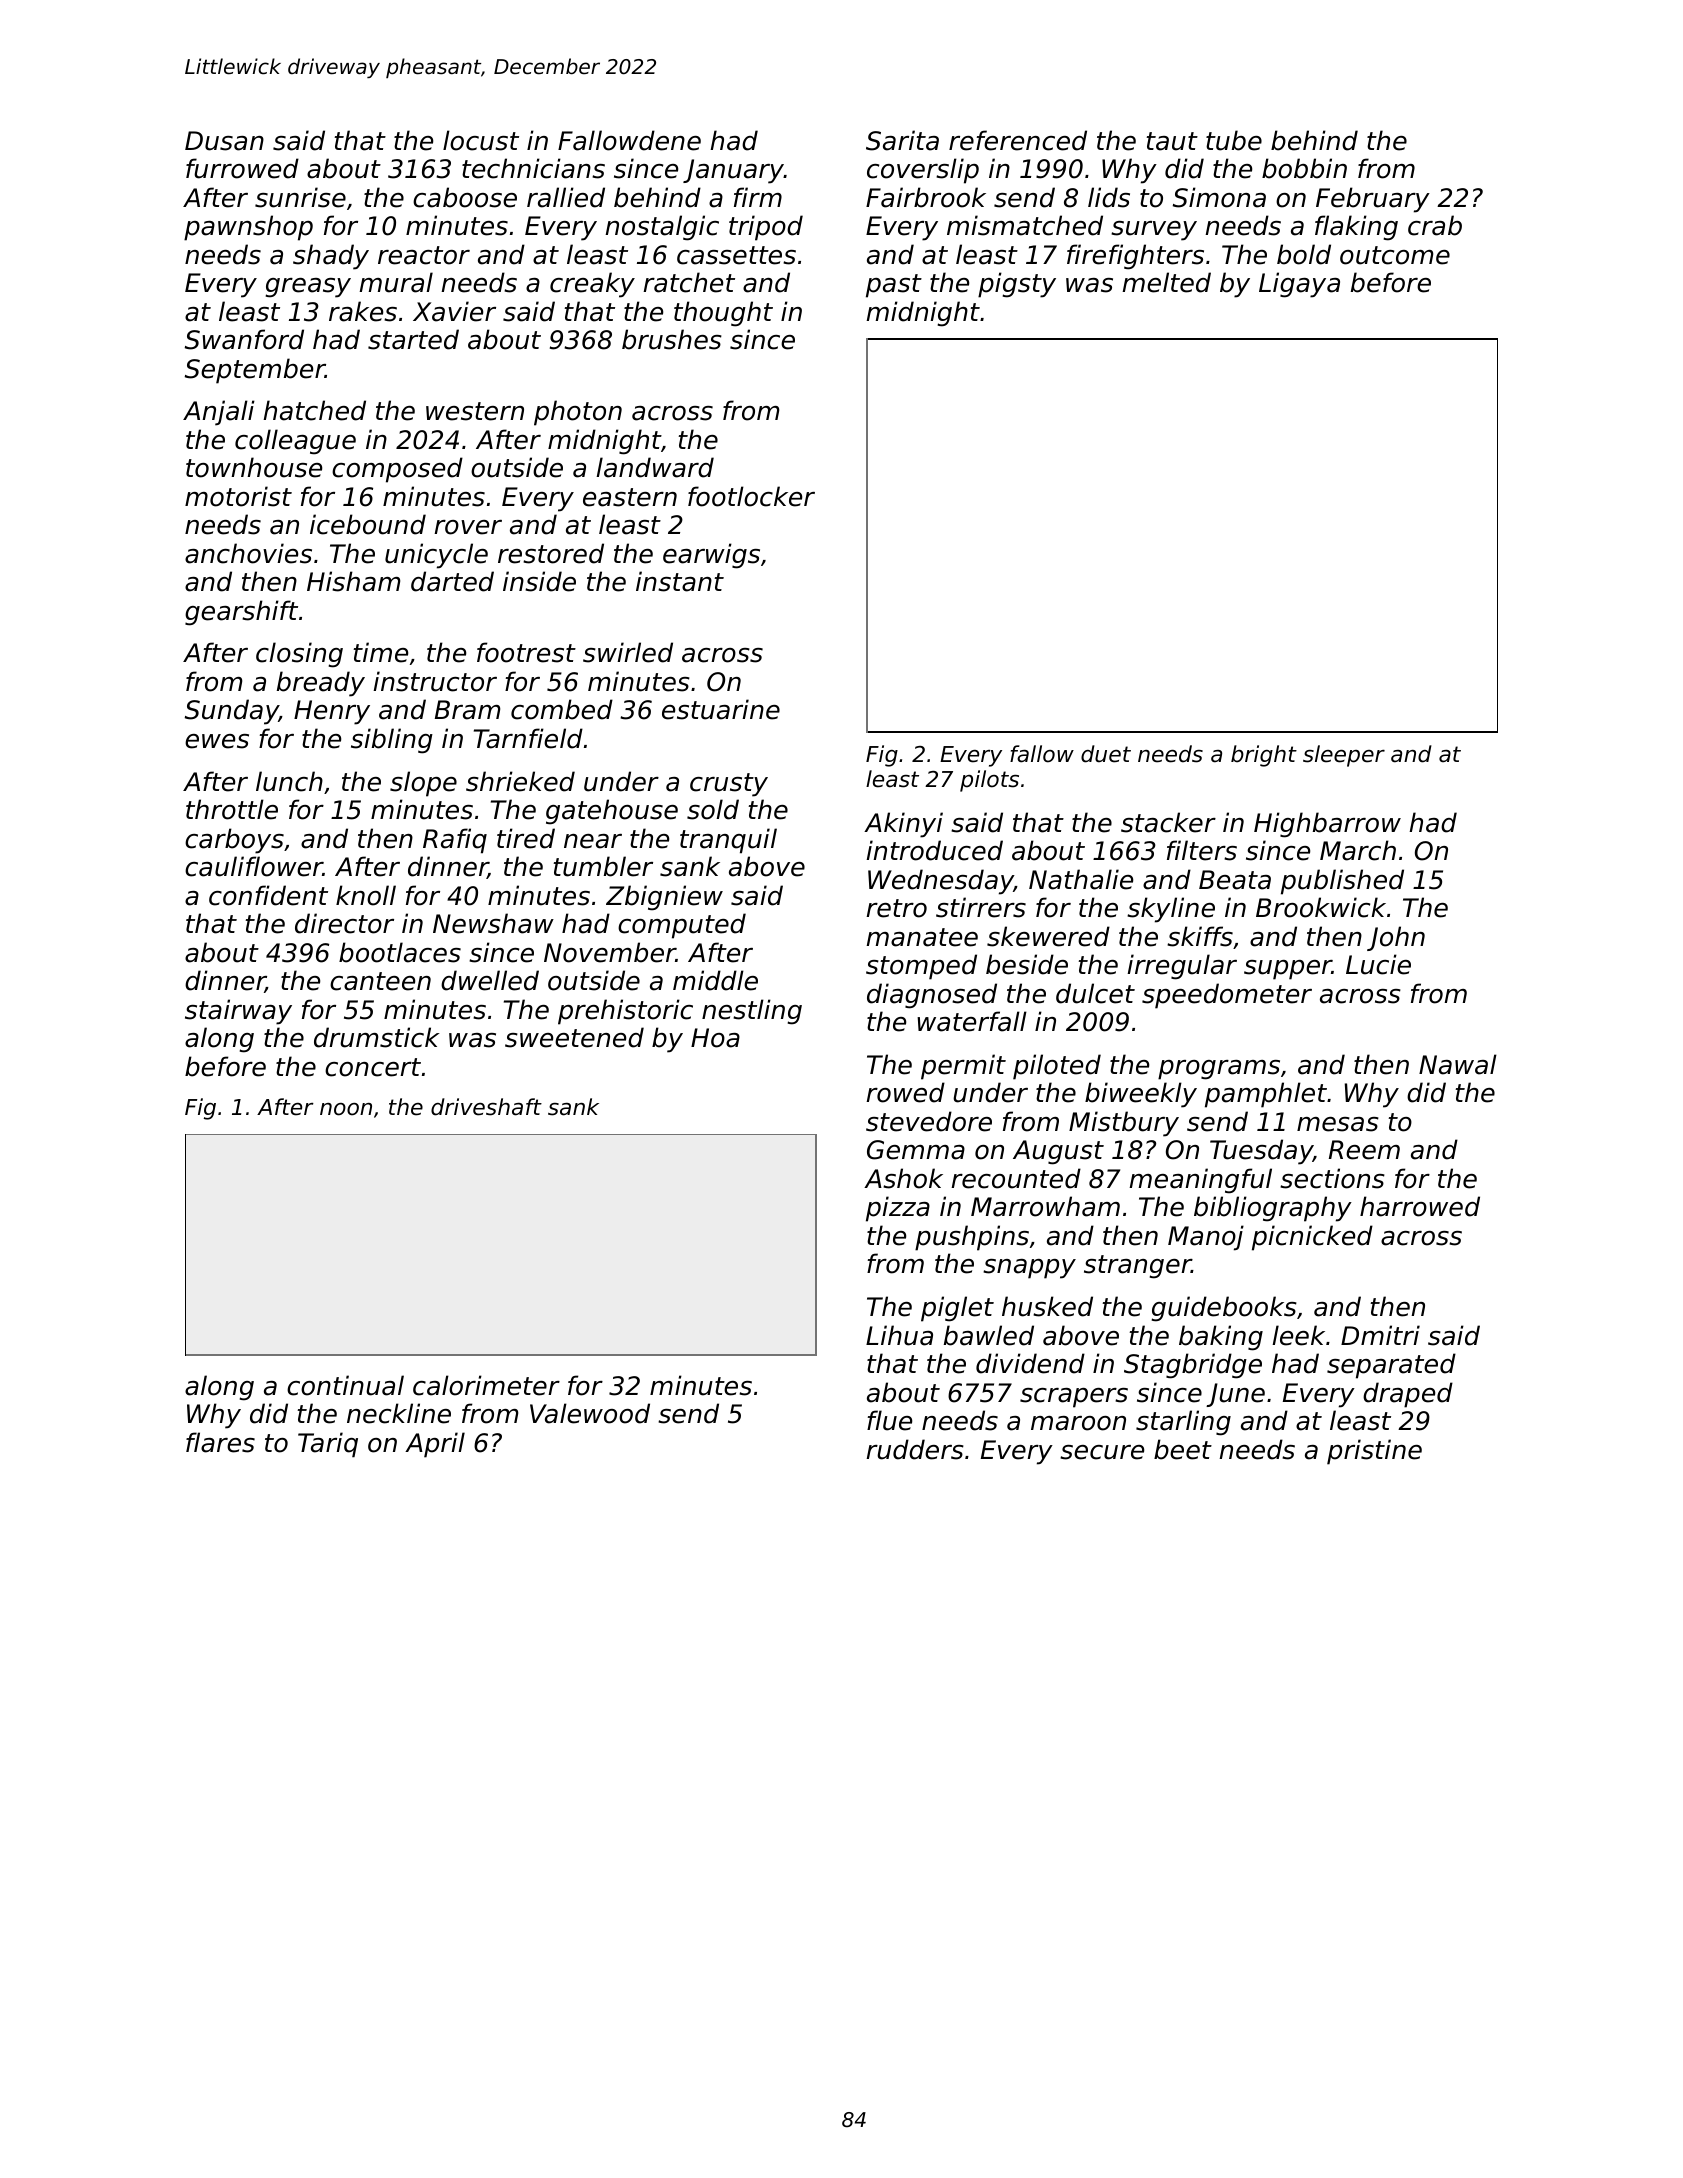  I want to click on Nawal, so click(1458, 1064).
